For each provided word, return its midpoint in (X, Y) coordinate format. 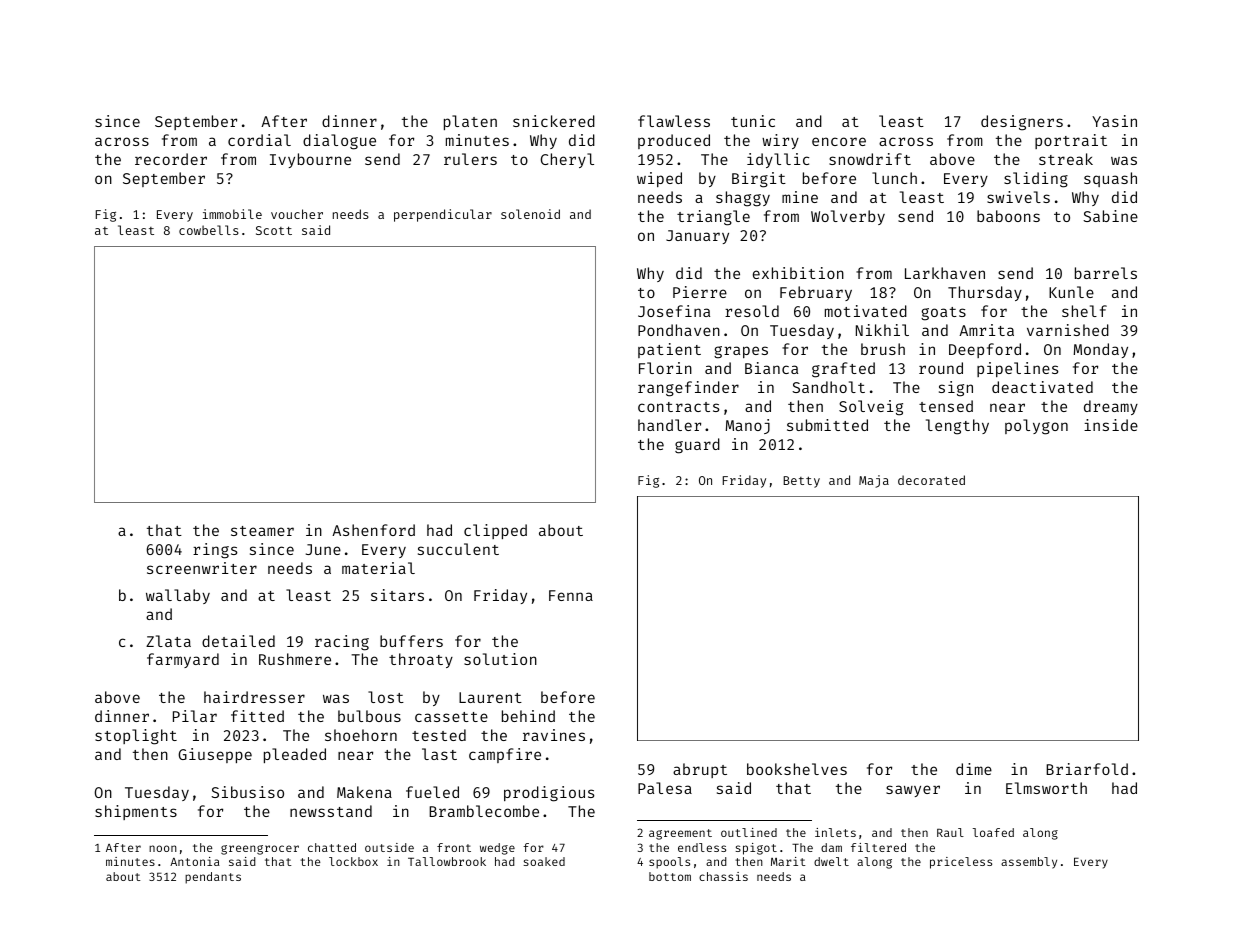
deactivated (1042, 387)
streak (1066, 159)
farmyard (183, 660)
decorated (931, 480)
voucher (297, 214)
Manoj (747, 426)
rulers (470, 159)
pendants (213, 878)
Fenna (571, 595)
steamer (262, 531)
